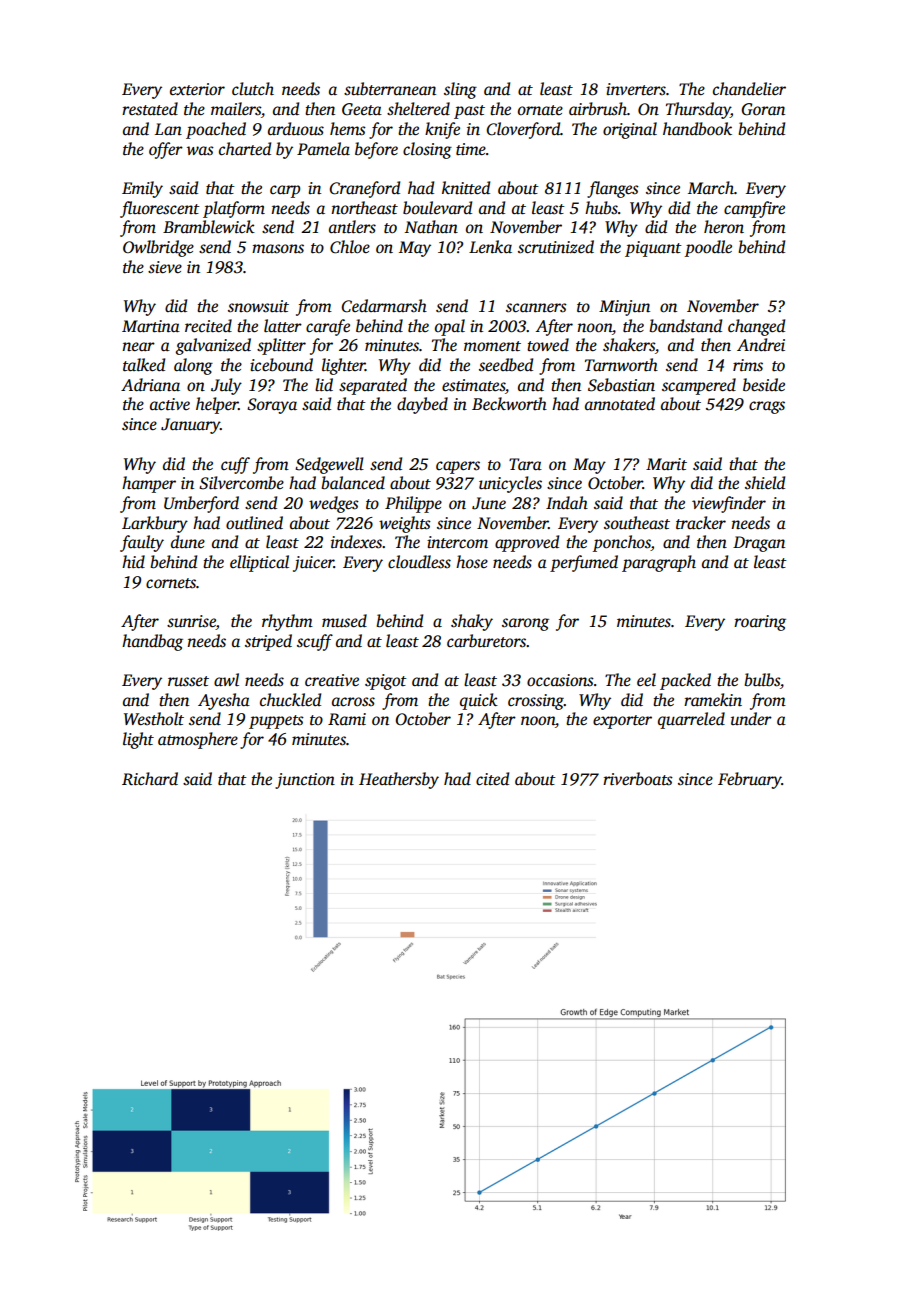 The image size is (908, 1316). What do you see at coordinates (685, 681) in the screenshot?
I see `packed` at bounding box center [685, 681].
